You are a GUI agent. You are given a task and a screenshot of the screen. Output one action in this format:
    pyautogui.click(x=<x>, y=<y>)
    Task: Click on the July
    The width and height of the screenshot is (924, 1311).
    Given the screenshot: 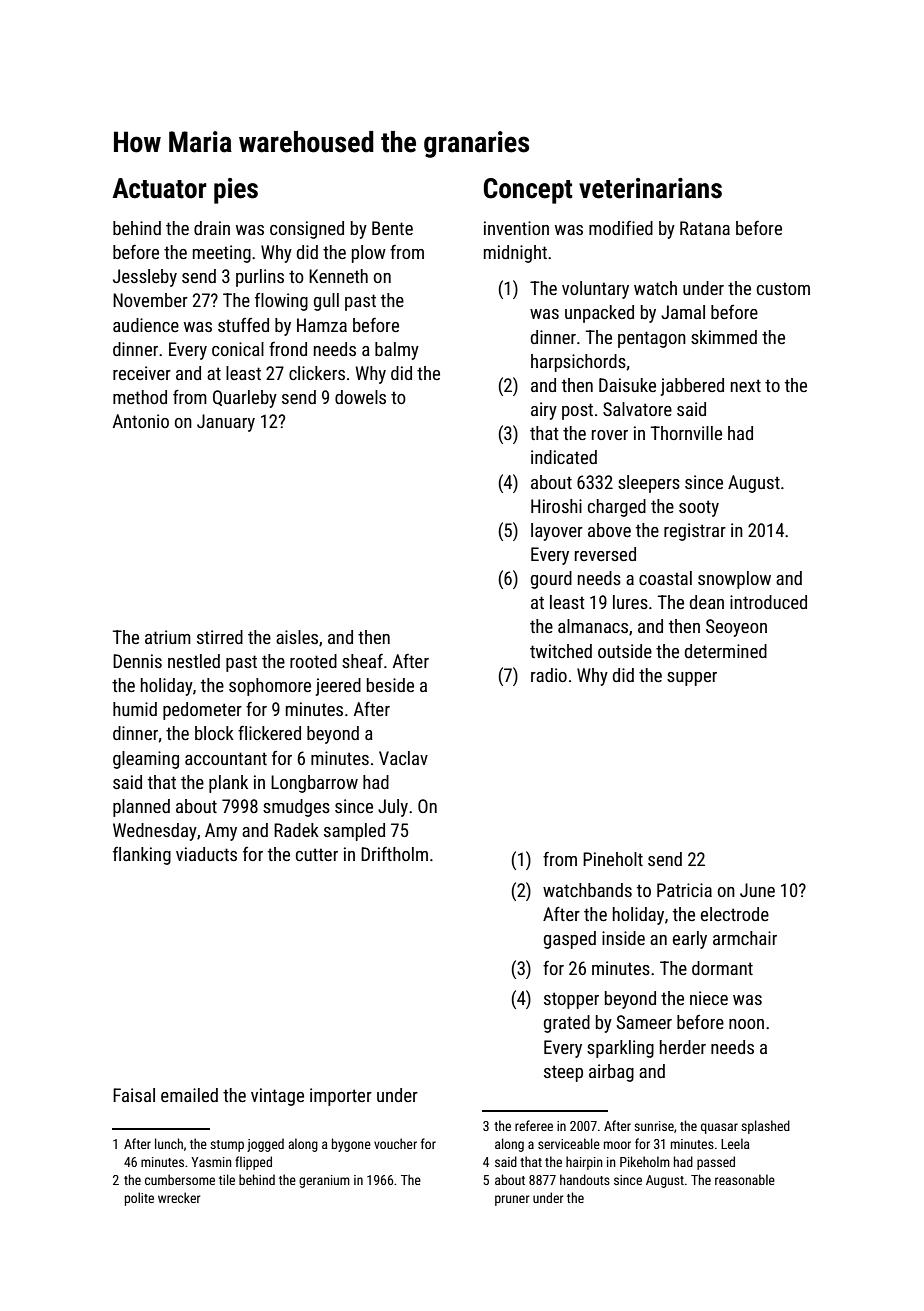 What is the action you would take?
    pyautogui.click(x=393, y=808)
